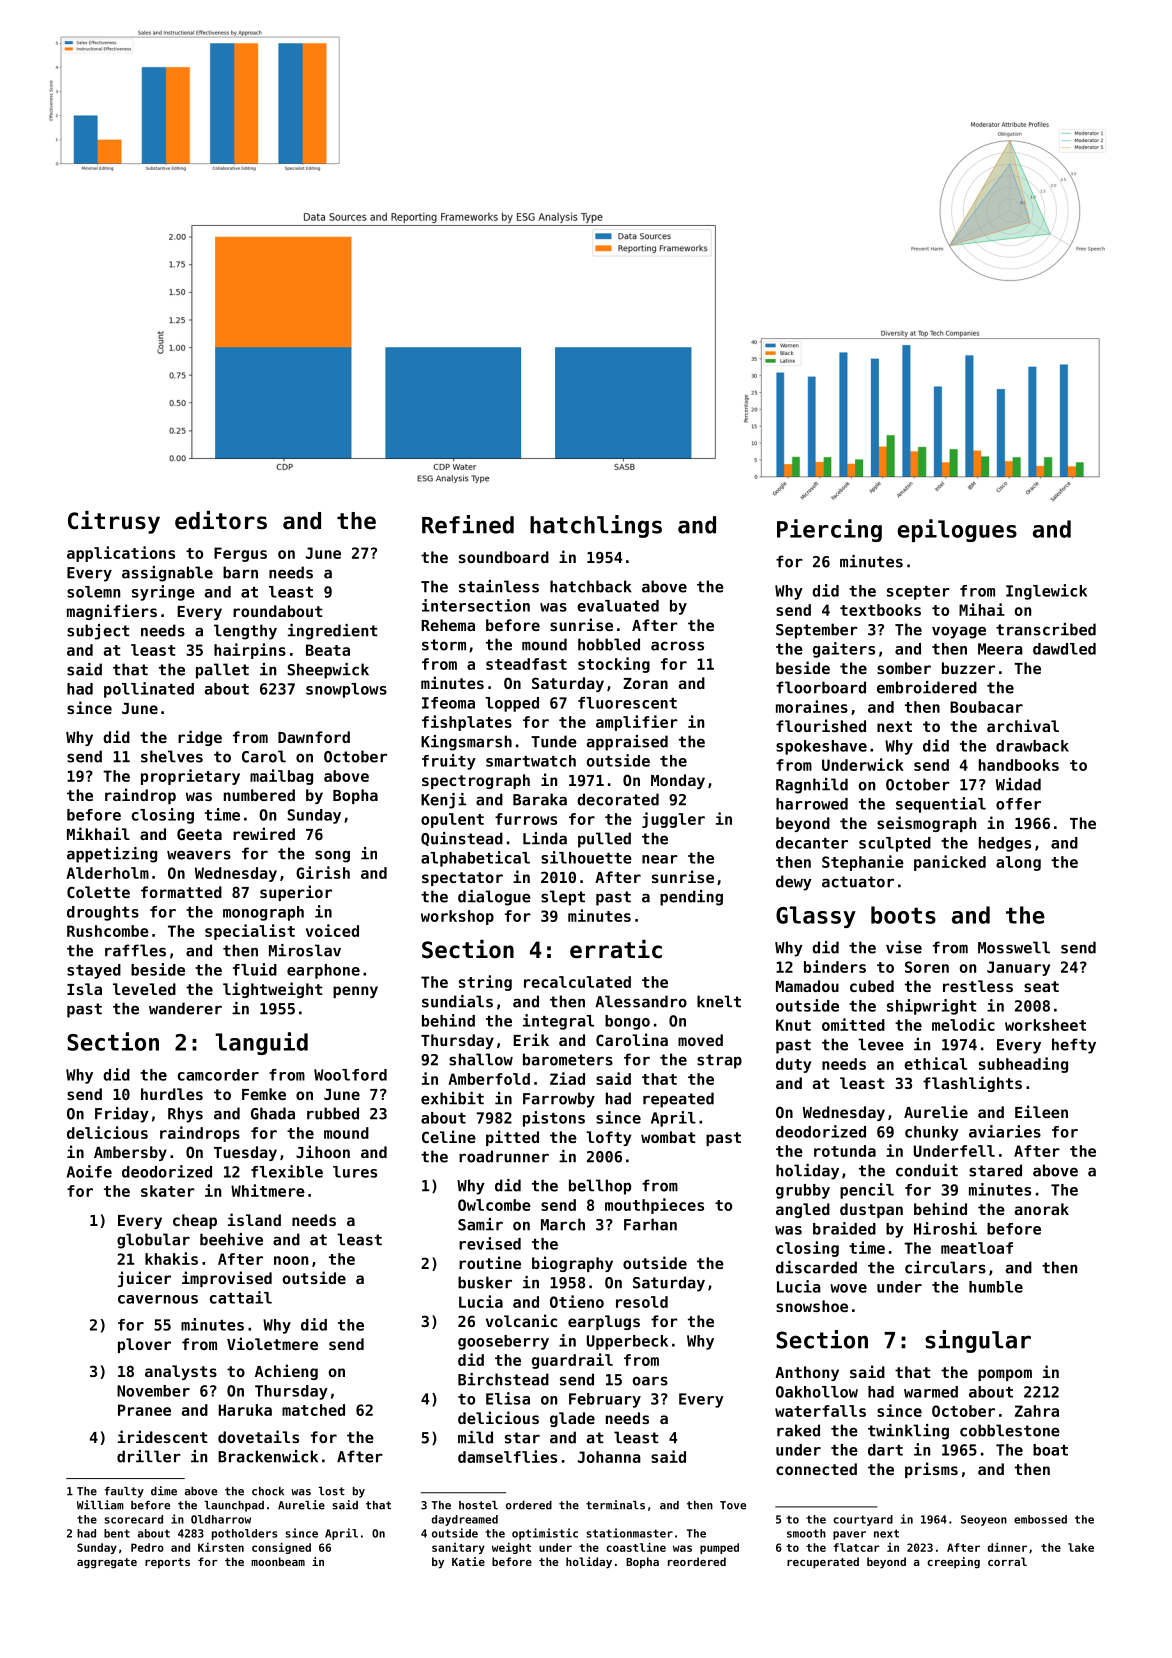  Describe the element at coordinates (272, 1343) in the page. I see `Violetmere` at that location.
